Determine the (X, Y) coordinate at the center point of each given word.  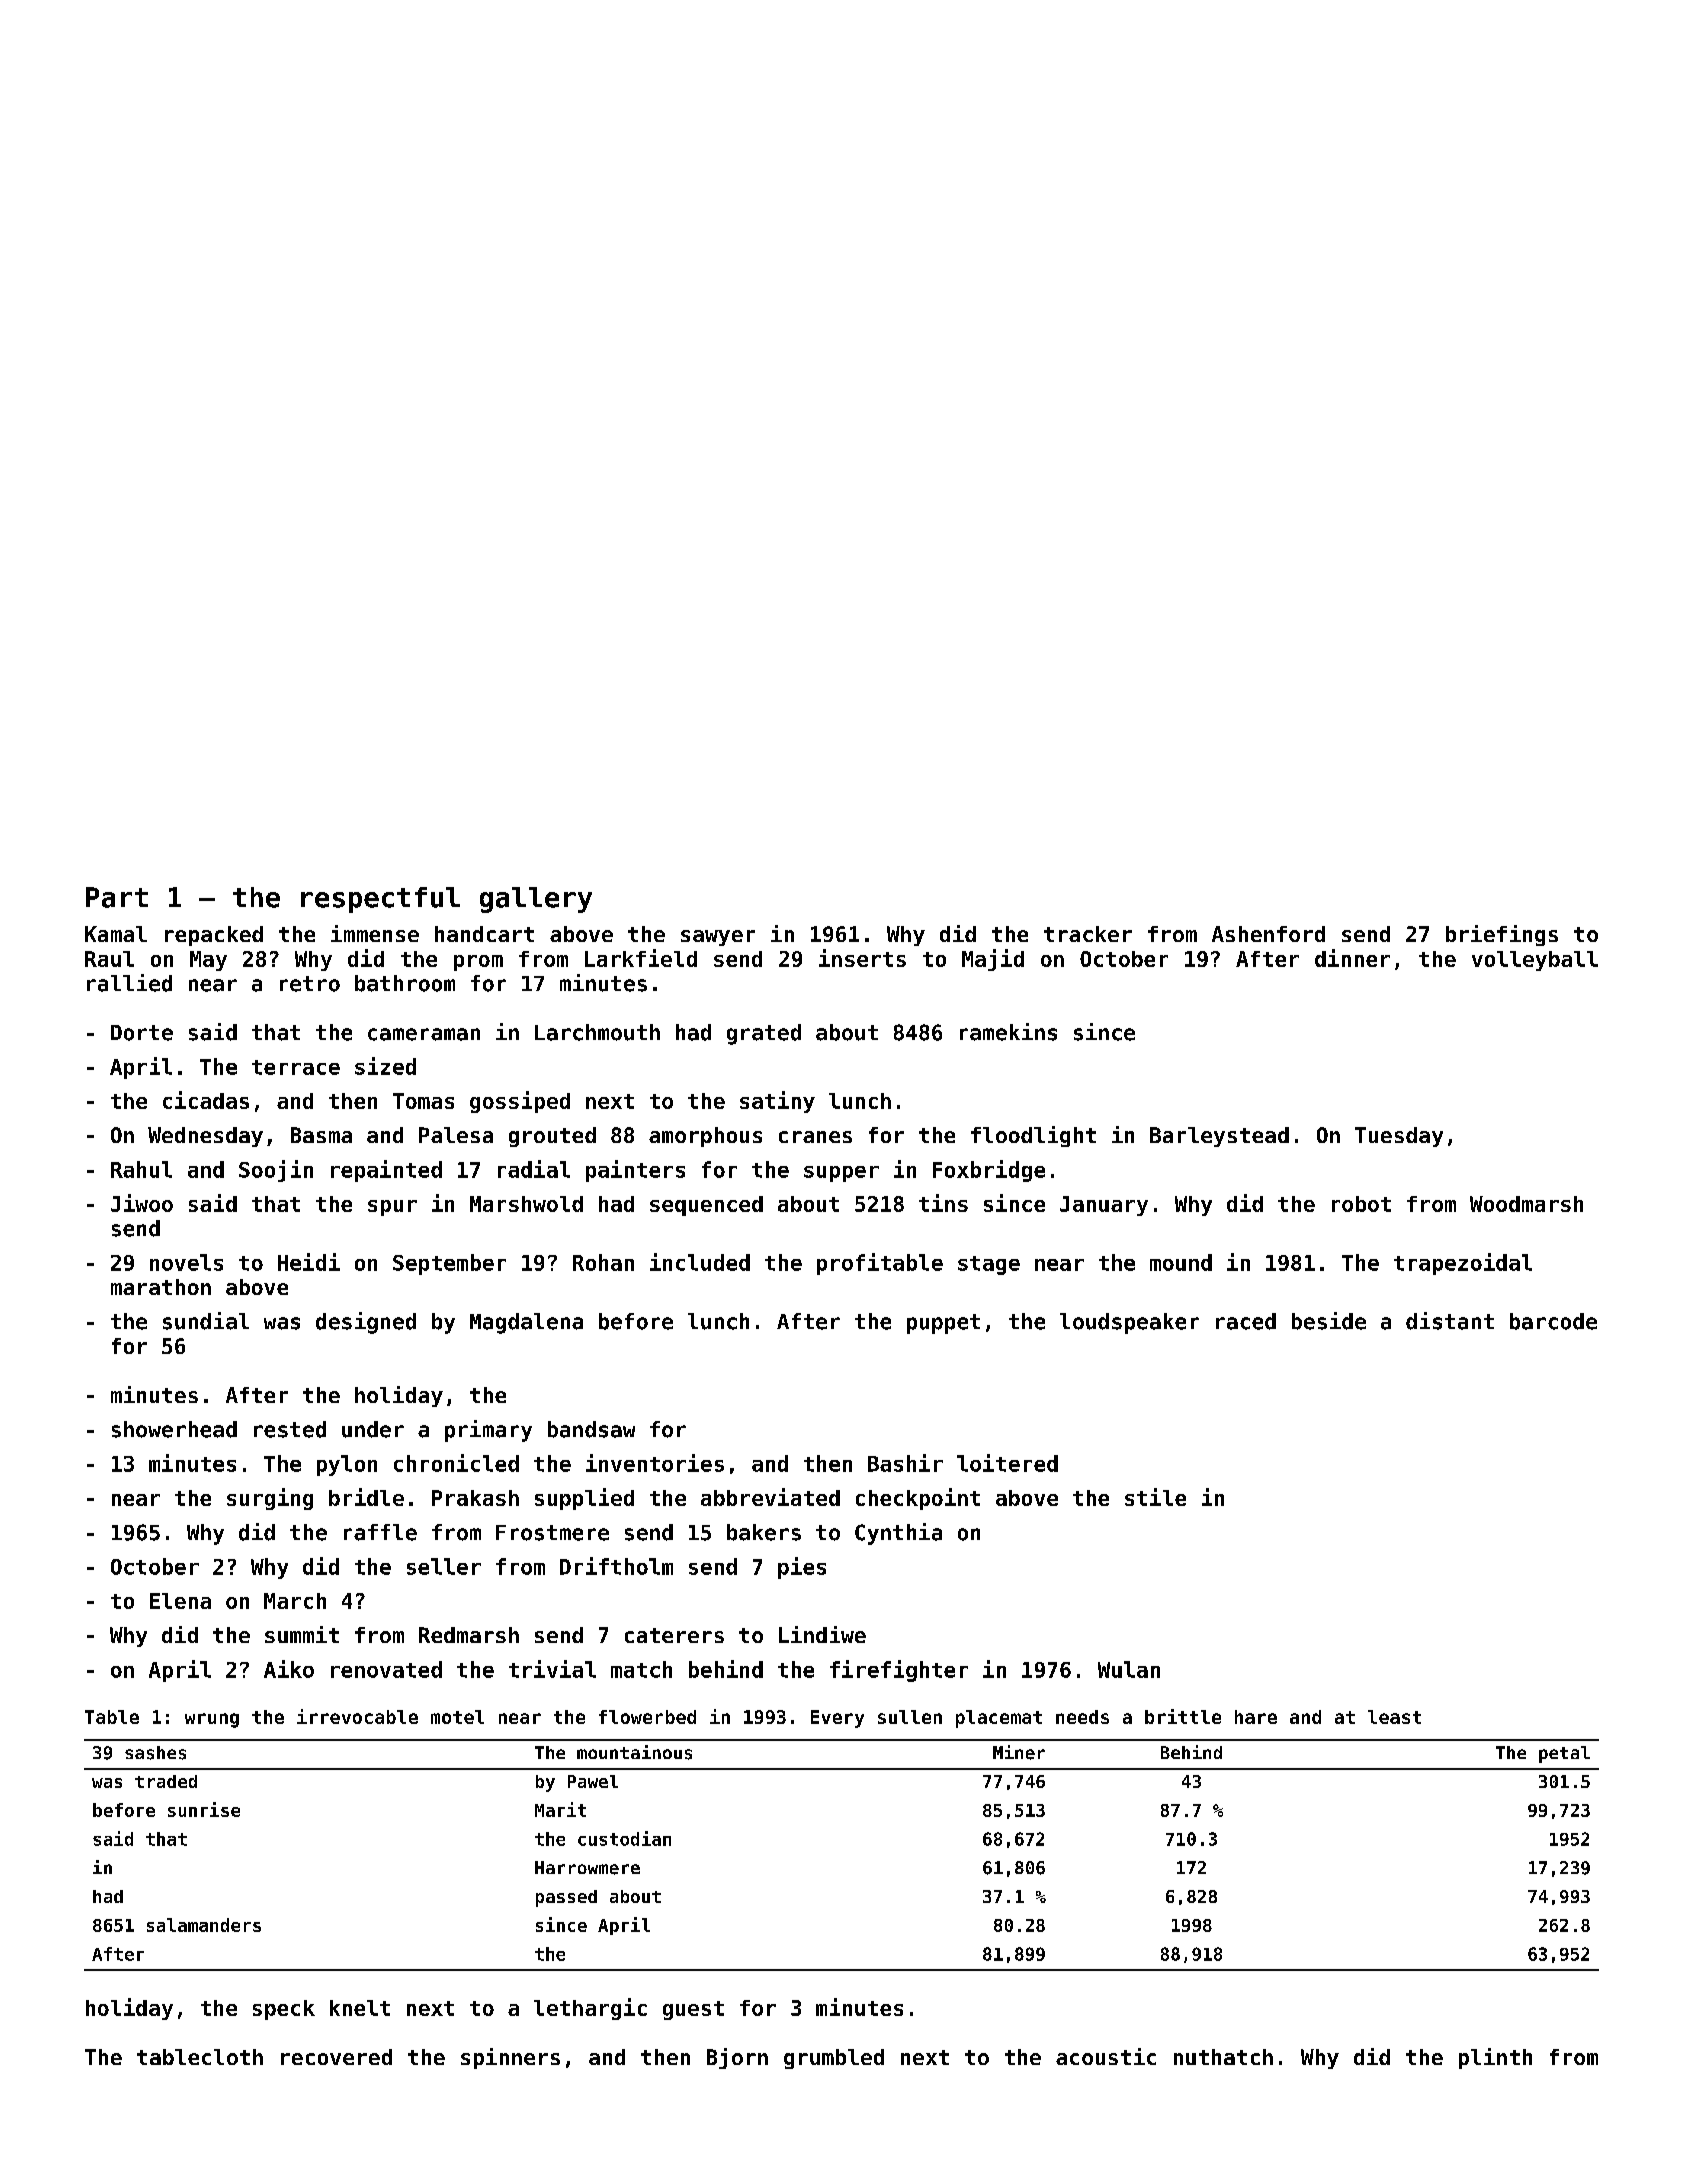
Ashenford (1268, 934)
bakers (764, 1532)
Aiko (289, 1669)
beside (1329, 1321)
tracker (1088, 934)
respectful (380, 900)
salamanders (204, 1925)
